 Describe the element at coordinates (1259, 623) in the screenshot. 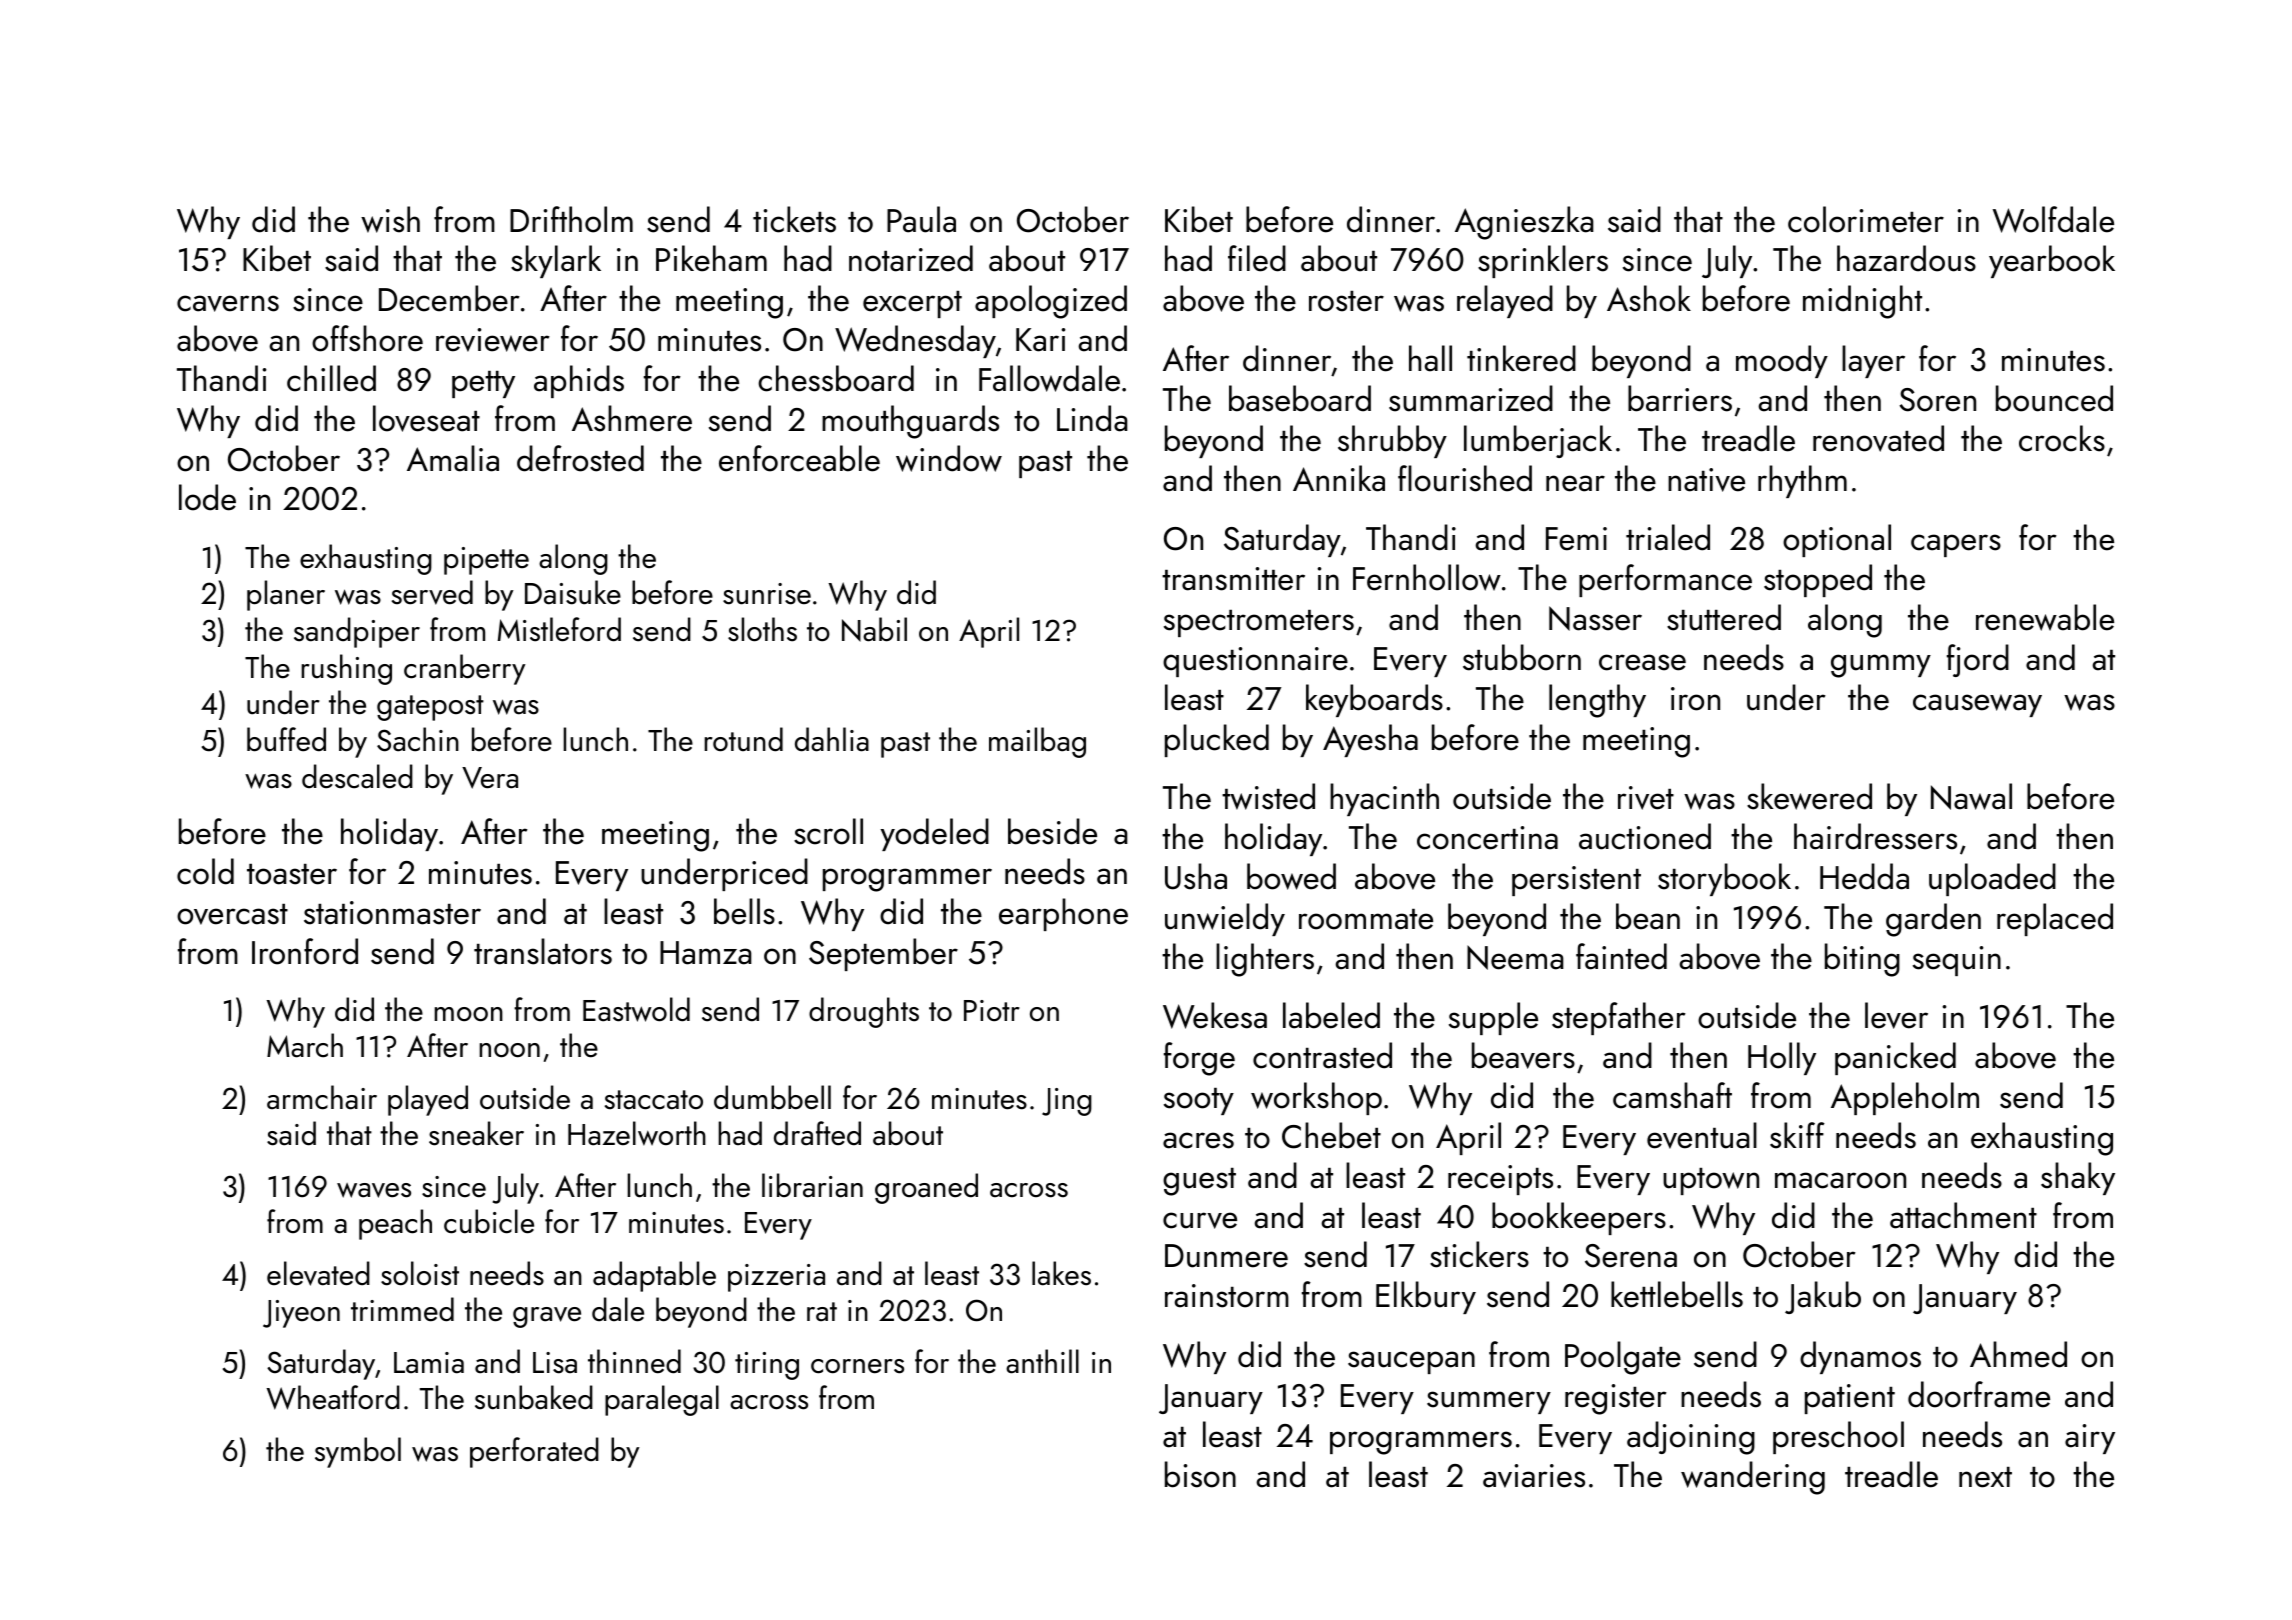

I see `spectrometers` at that location.
